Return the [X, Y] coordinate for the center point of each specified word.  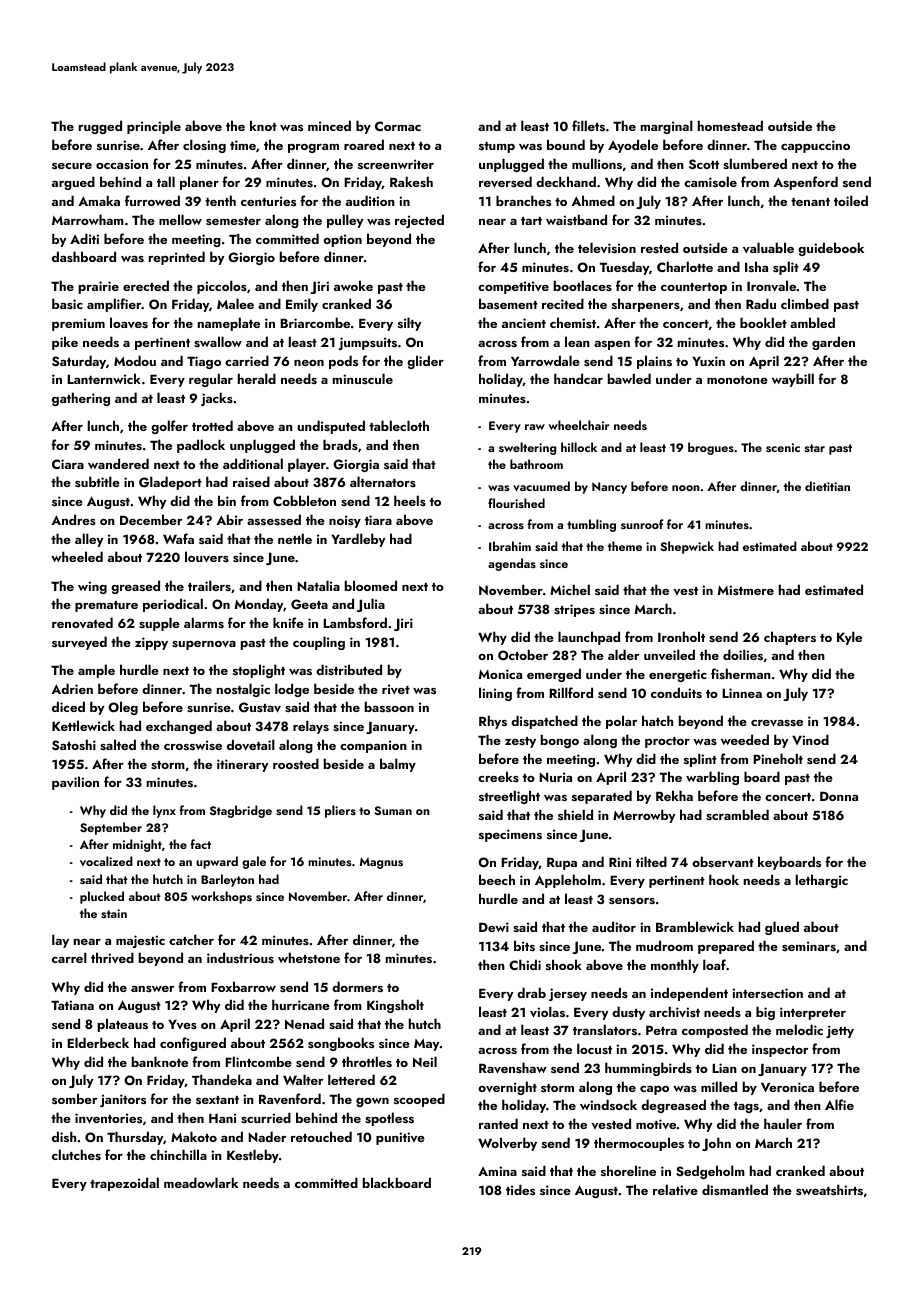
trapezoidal [124, 1184]
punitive [400, 1138]
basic [67, 303]
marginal [667, 127]
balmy [398, 765]
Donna [839, 796]
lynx [164, 811]
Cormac [398, 126]
